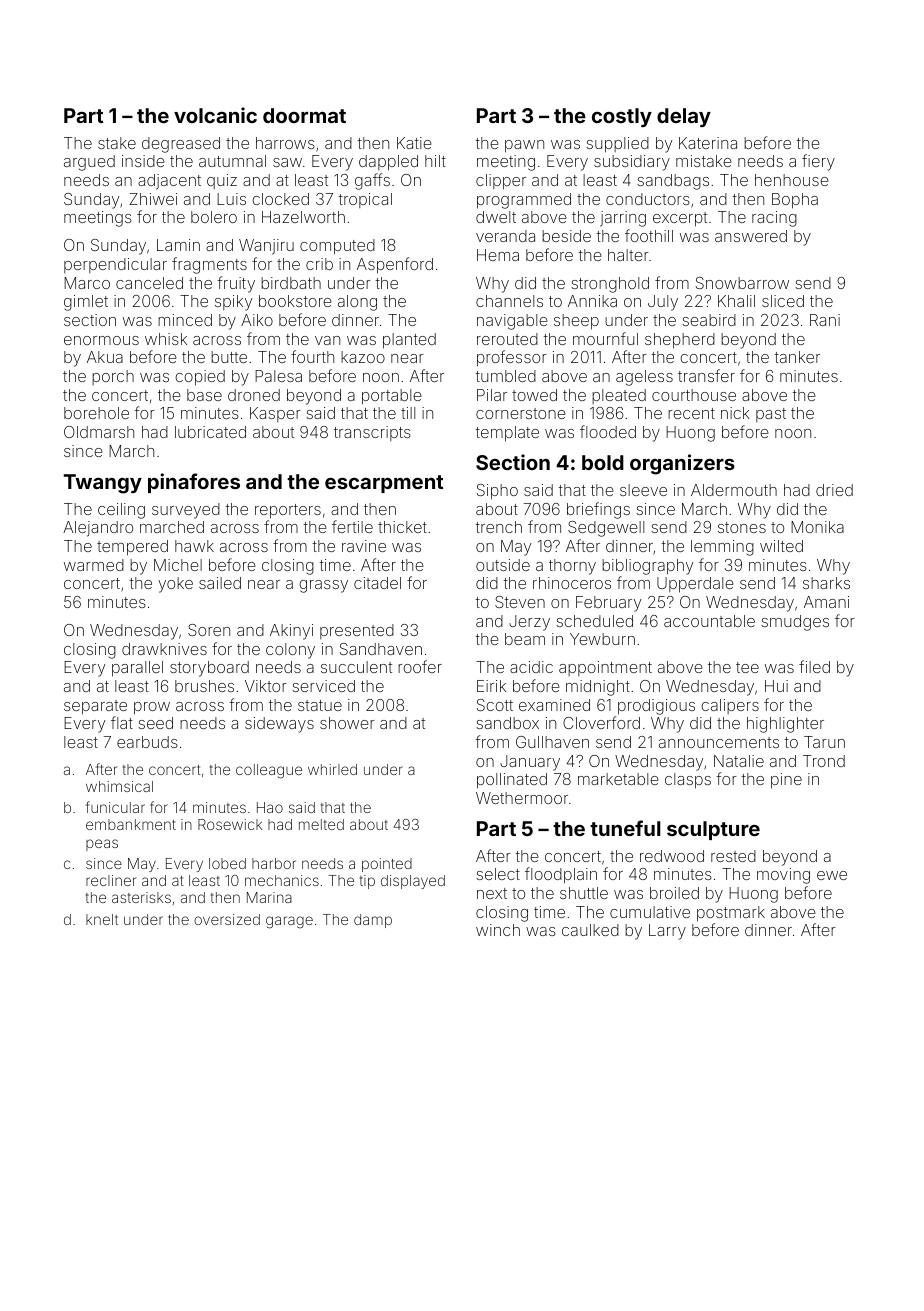 The height and width of the document is (1311, 924). What do you see at coordinates (797, 357) in the document?
I see `tanker` at bounding box center [797, 357].
